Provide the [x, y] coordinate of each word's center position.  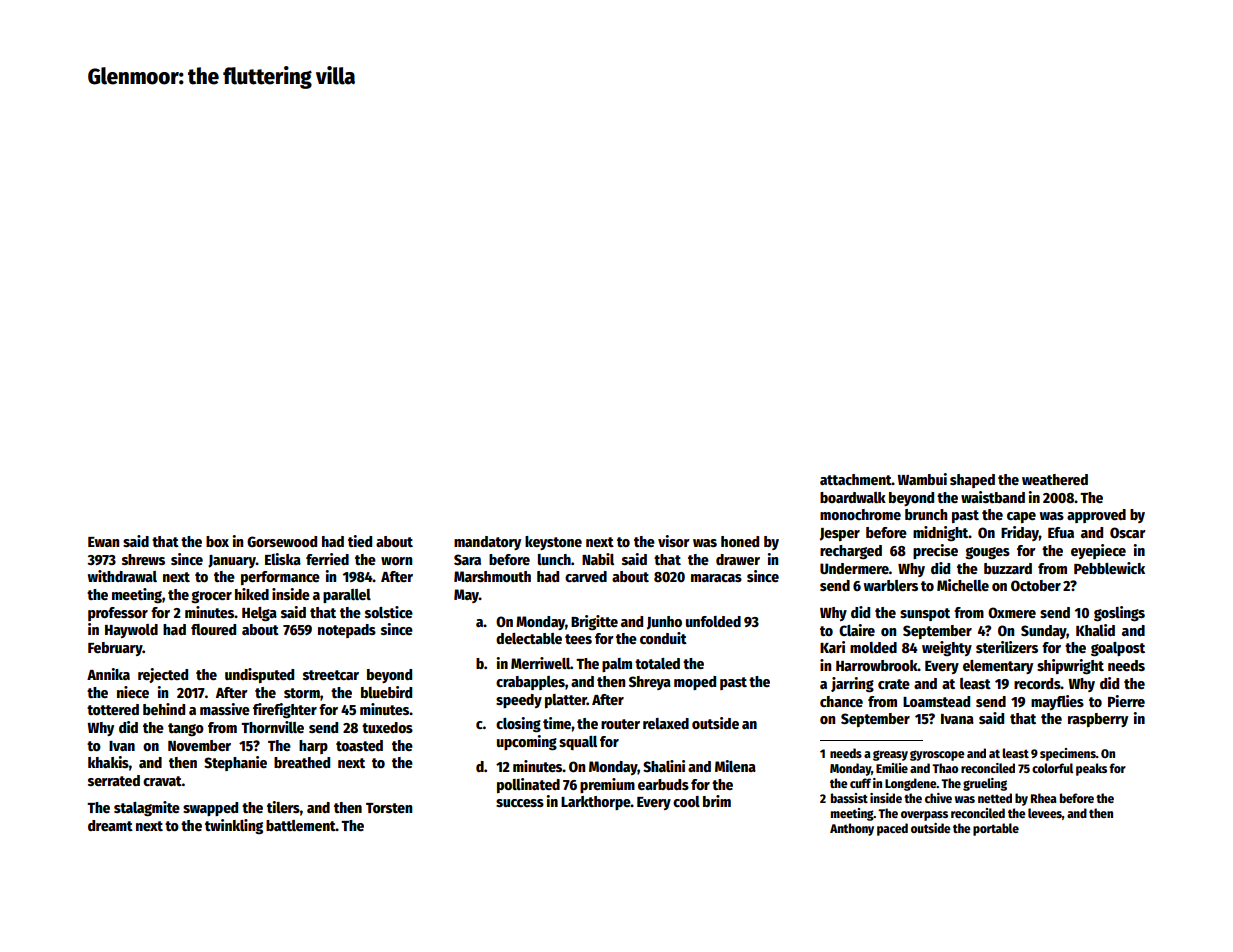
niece [133, 692]
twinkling [234, 826]
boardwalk [853, 497]
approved [1096, 516]
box [217, 541]
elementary [998, 667]
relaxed [666, 723]
